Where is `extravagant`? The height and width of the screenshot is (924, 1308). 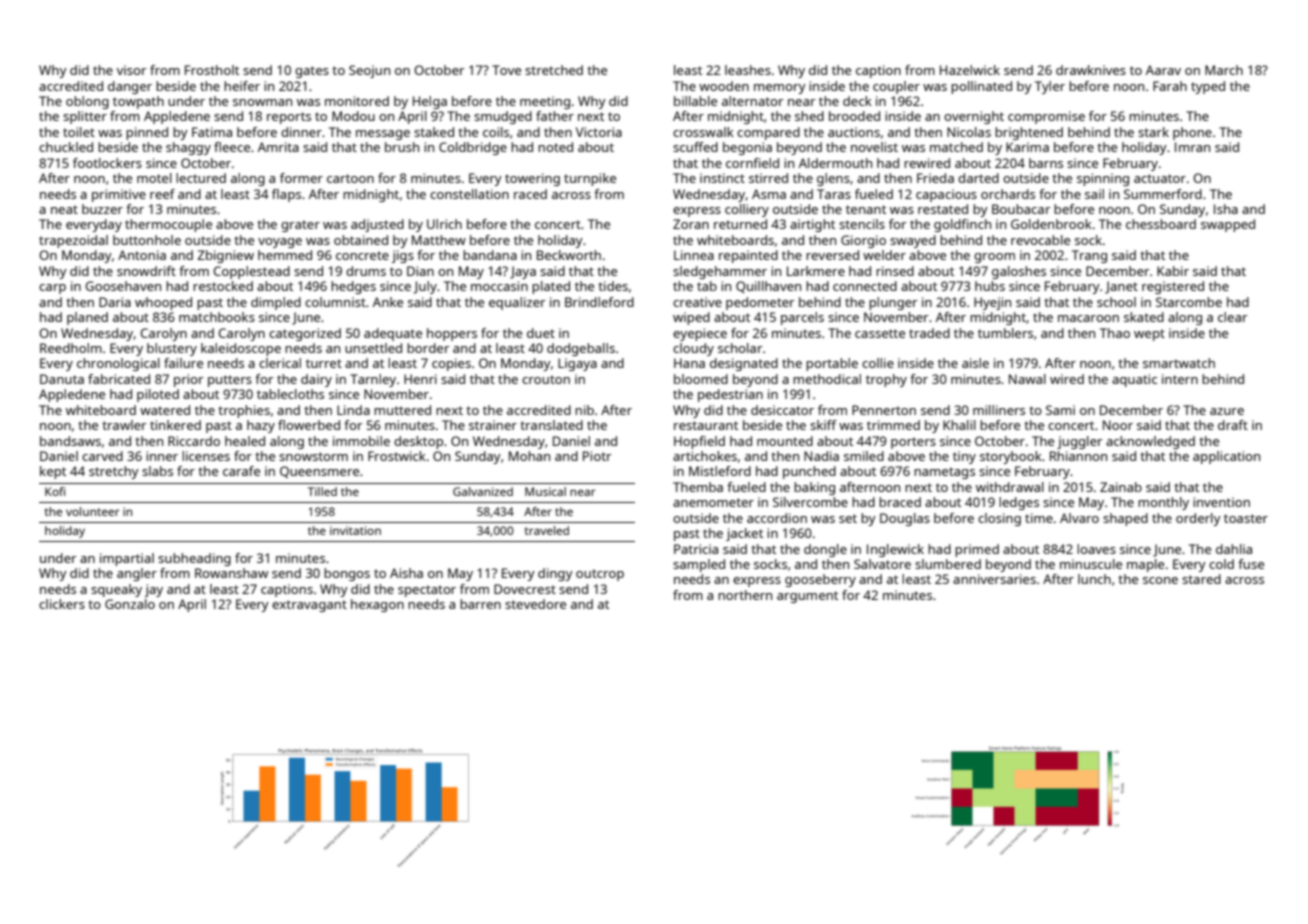 extravagant is located at coordinates (309, 606).
